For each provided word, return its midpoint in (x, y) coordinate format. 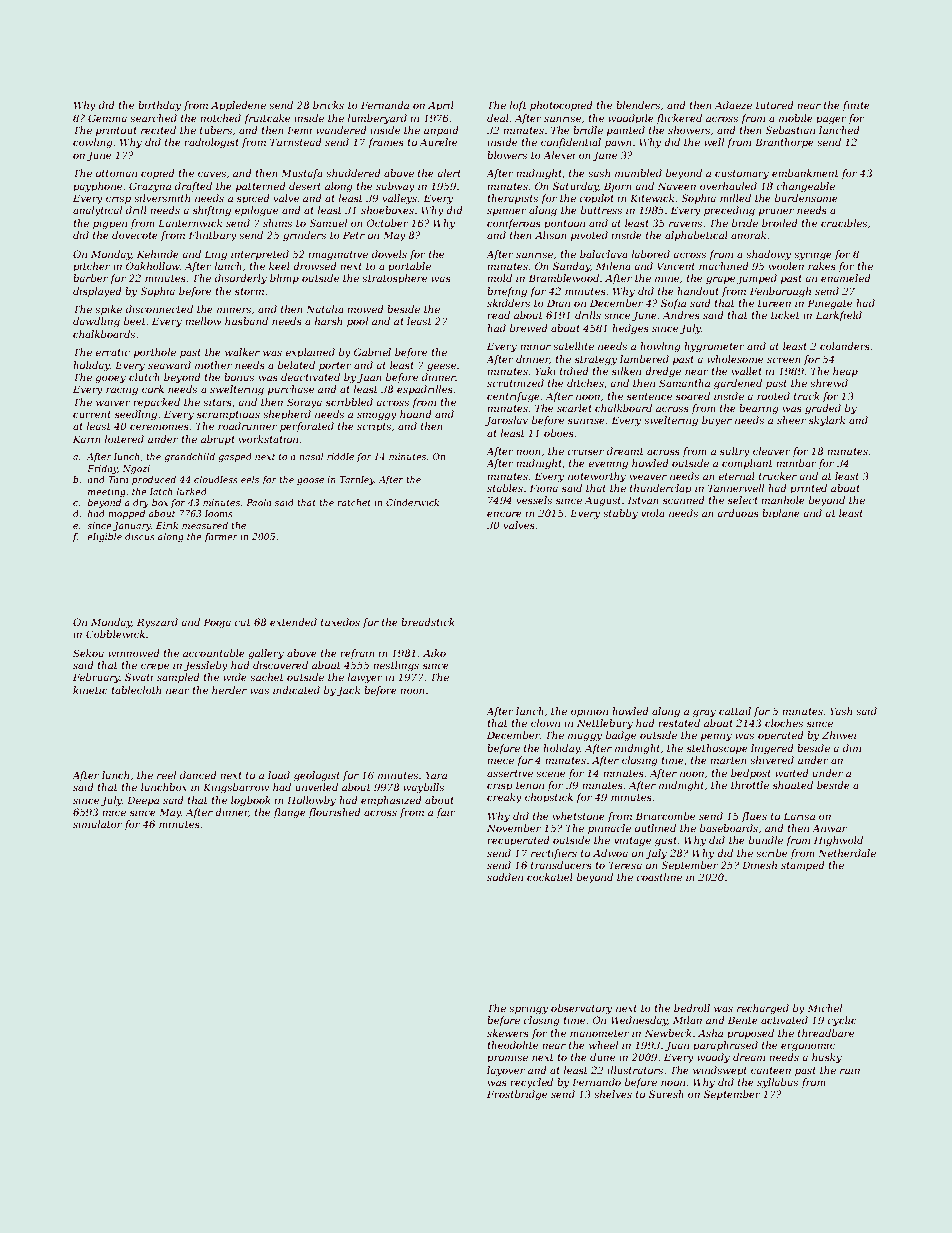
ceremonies (159, 426)
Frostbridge (517, 1095)
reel (166, 775)
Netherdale (847, 853)
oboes (559, 433)
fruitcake (267, 119)
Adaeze (733, 105)
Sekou (88, 653)
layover (506, 1071)
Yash (841, 711)
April (441, 106)
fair (446, 813)
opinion (589, 712)
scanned (684, 500)
